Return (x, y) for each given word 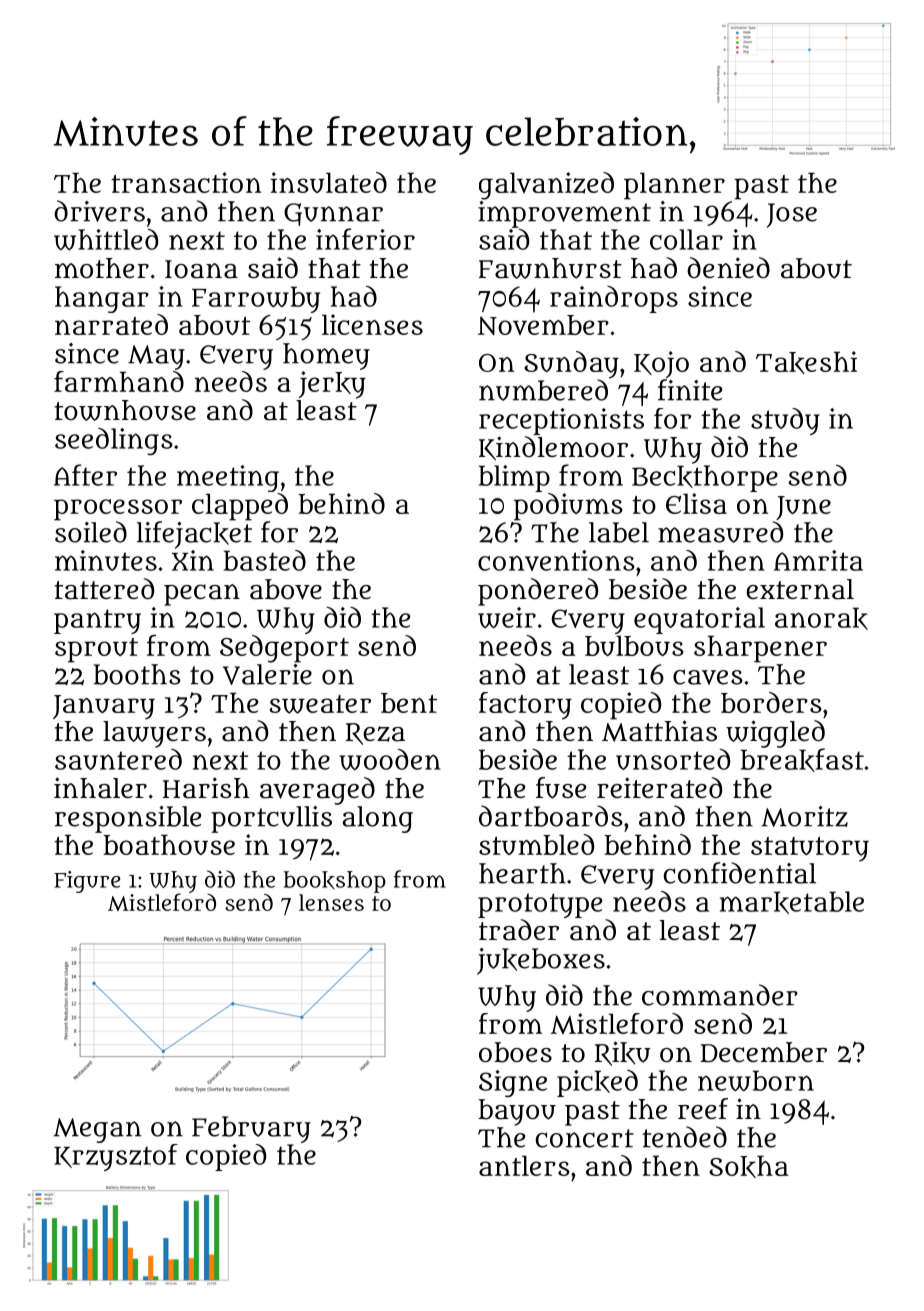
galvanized (546, 186)
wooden (390, 760)
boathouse (169, 844)
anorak (821, 618)
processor (118, 510)
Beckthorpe (705, 478)
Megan (97, 1130)
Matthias (659, 731)
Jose (792, 215)
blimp (514, 478)
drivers (99, 211)
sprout (96, 650)
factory (525, 706)
